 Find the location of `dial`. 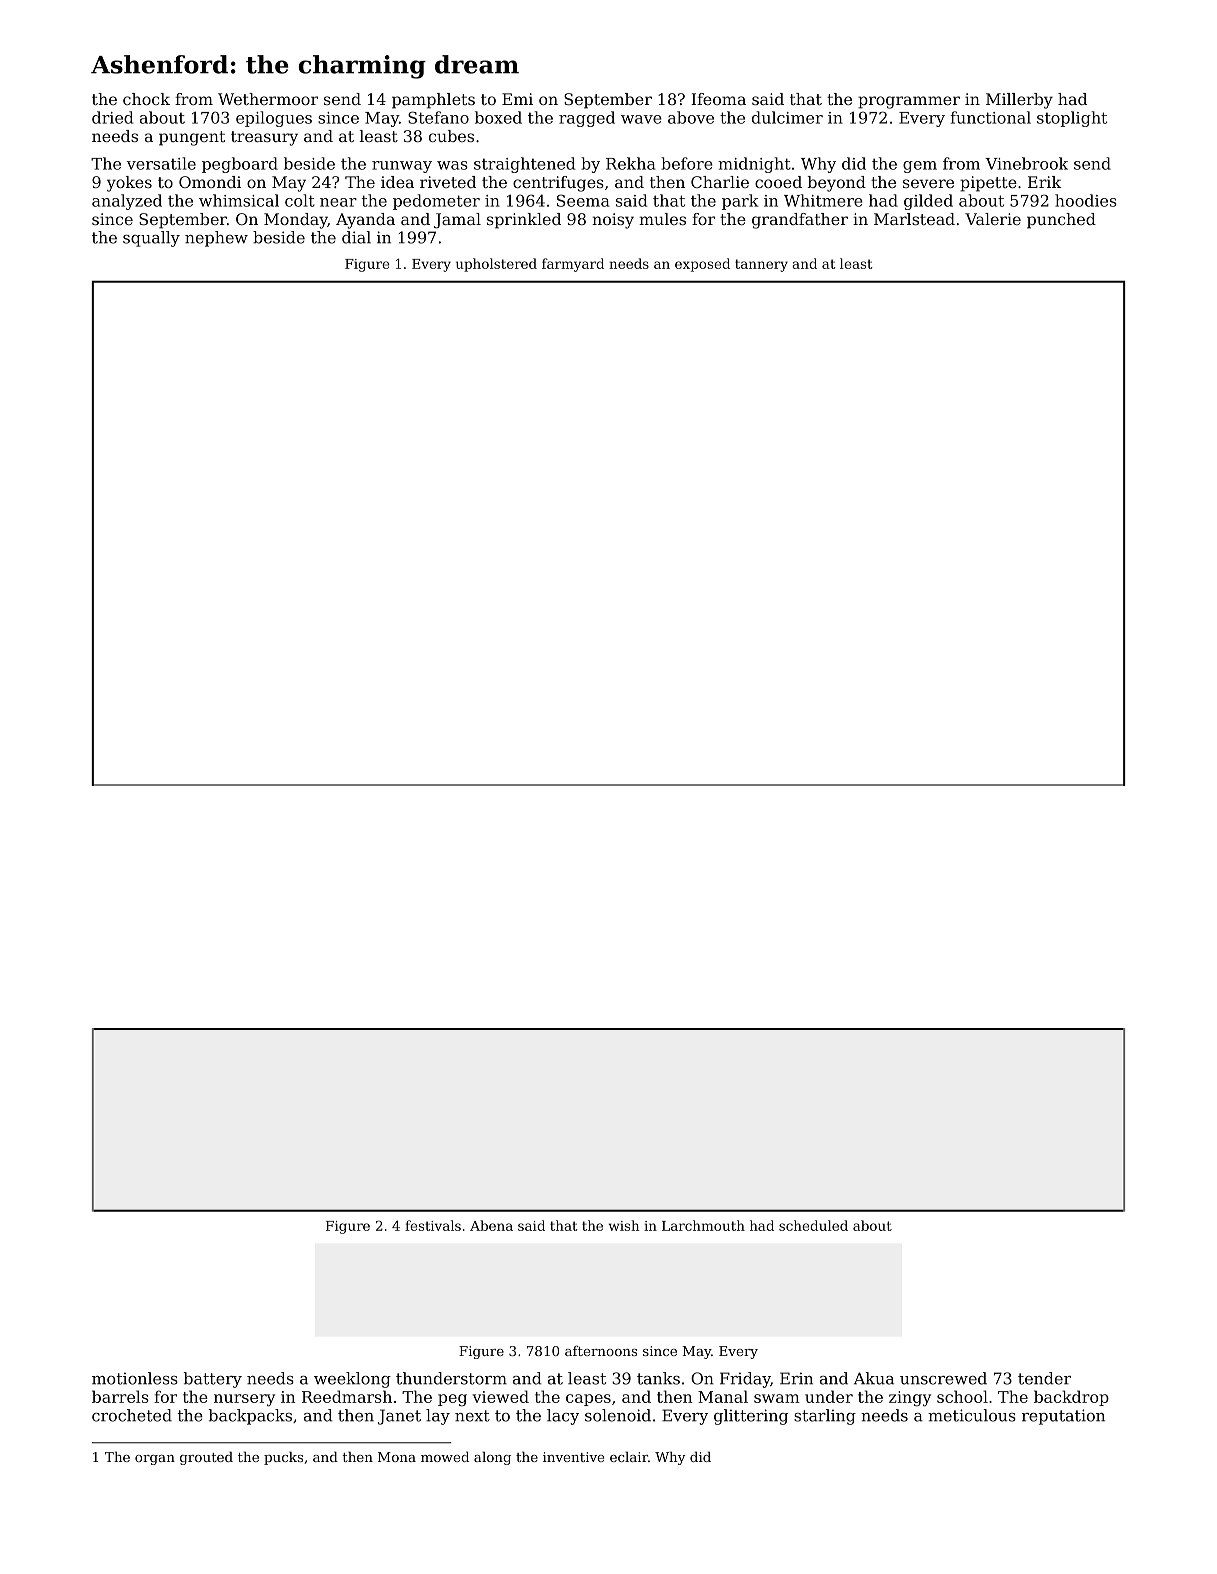

dial is located at coordinates (356, 237).
